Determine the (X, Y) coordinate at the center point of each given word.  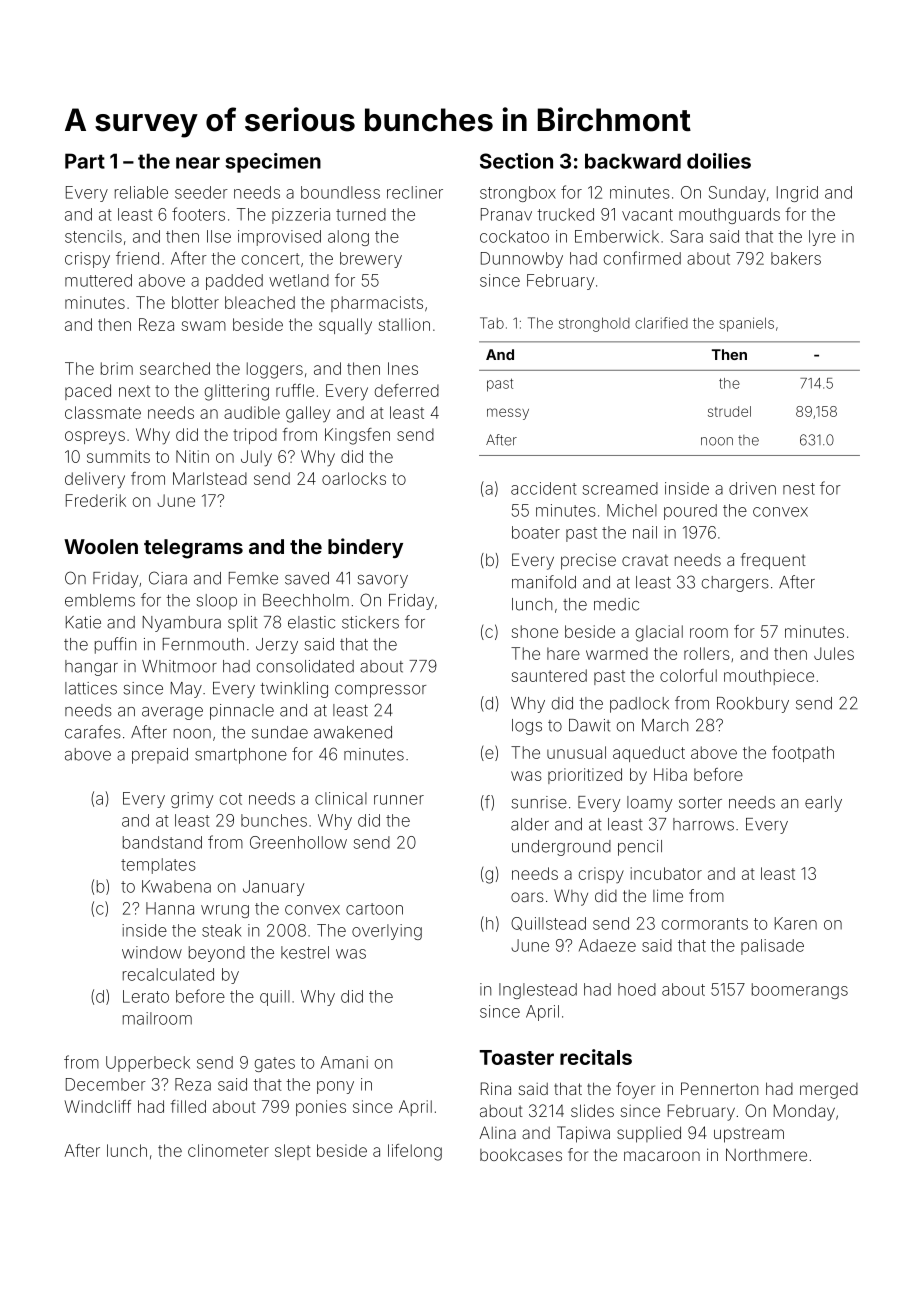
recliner (415, 192)
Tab (492, 323)
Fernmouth (203, 644)
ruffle (295, 390)
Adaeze (607, 945)
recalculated (168, 974)
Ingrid (797, 194)
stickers (370, 622)
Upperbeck (148, 1064)
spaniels (746, 324)
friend (137, 258)
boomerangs (800, 991)
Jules (834, 653)
